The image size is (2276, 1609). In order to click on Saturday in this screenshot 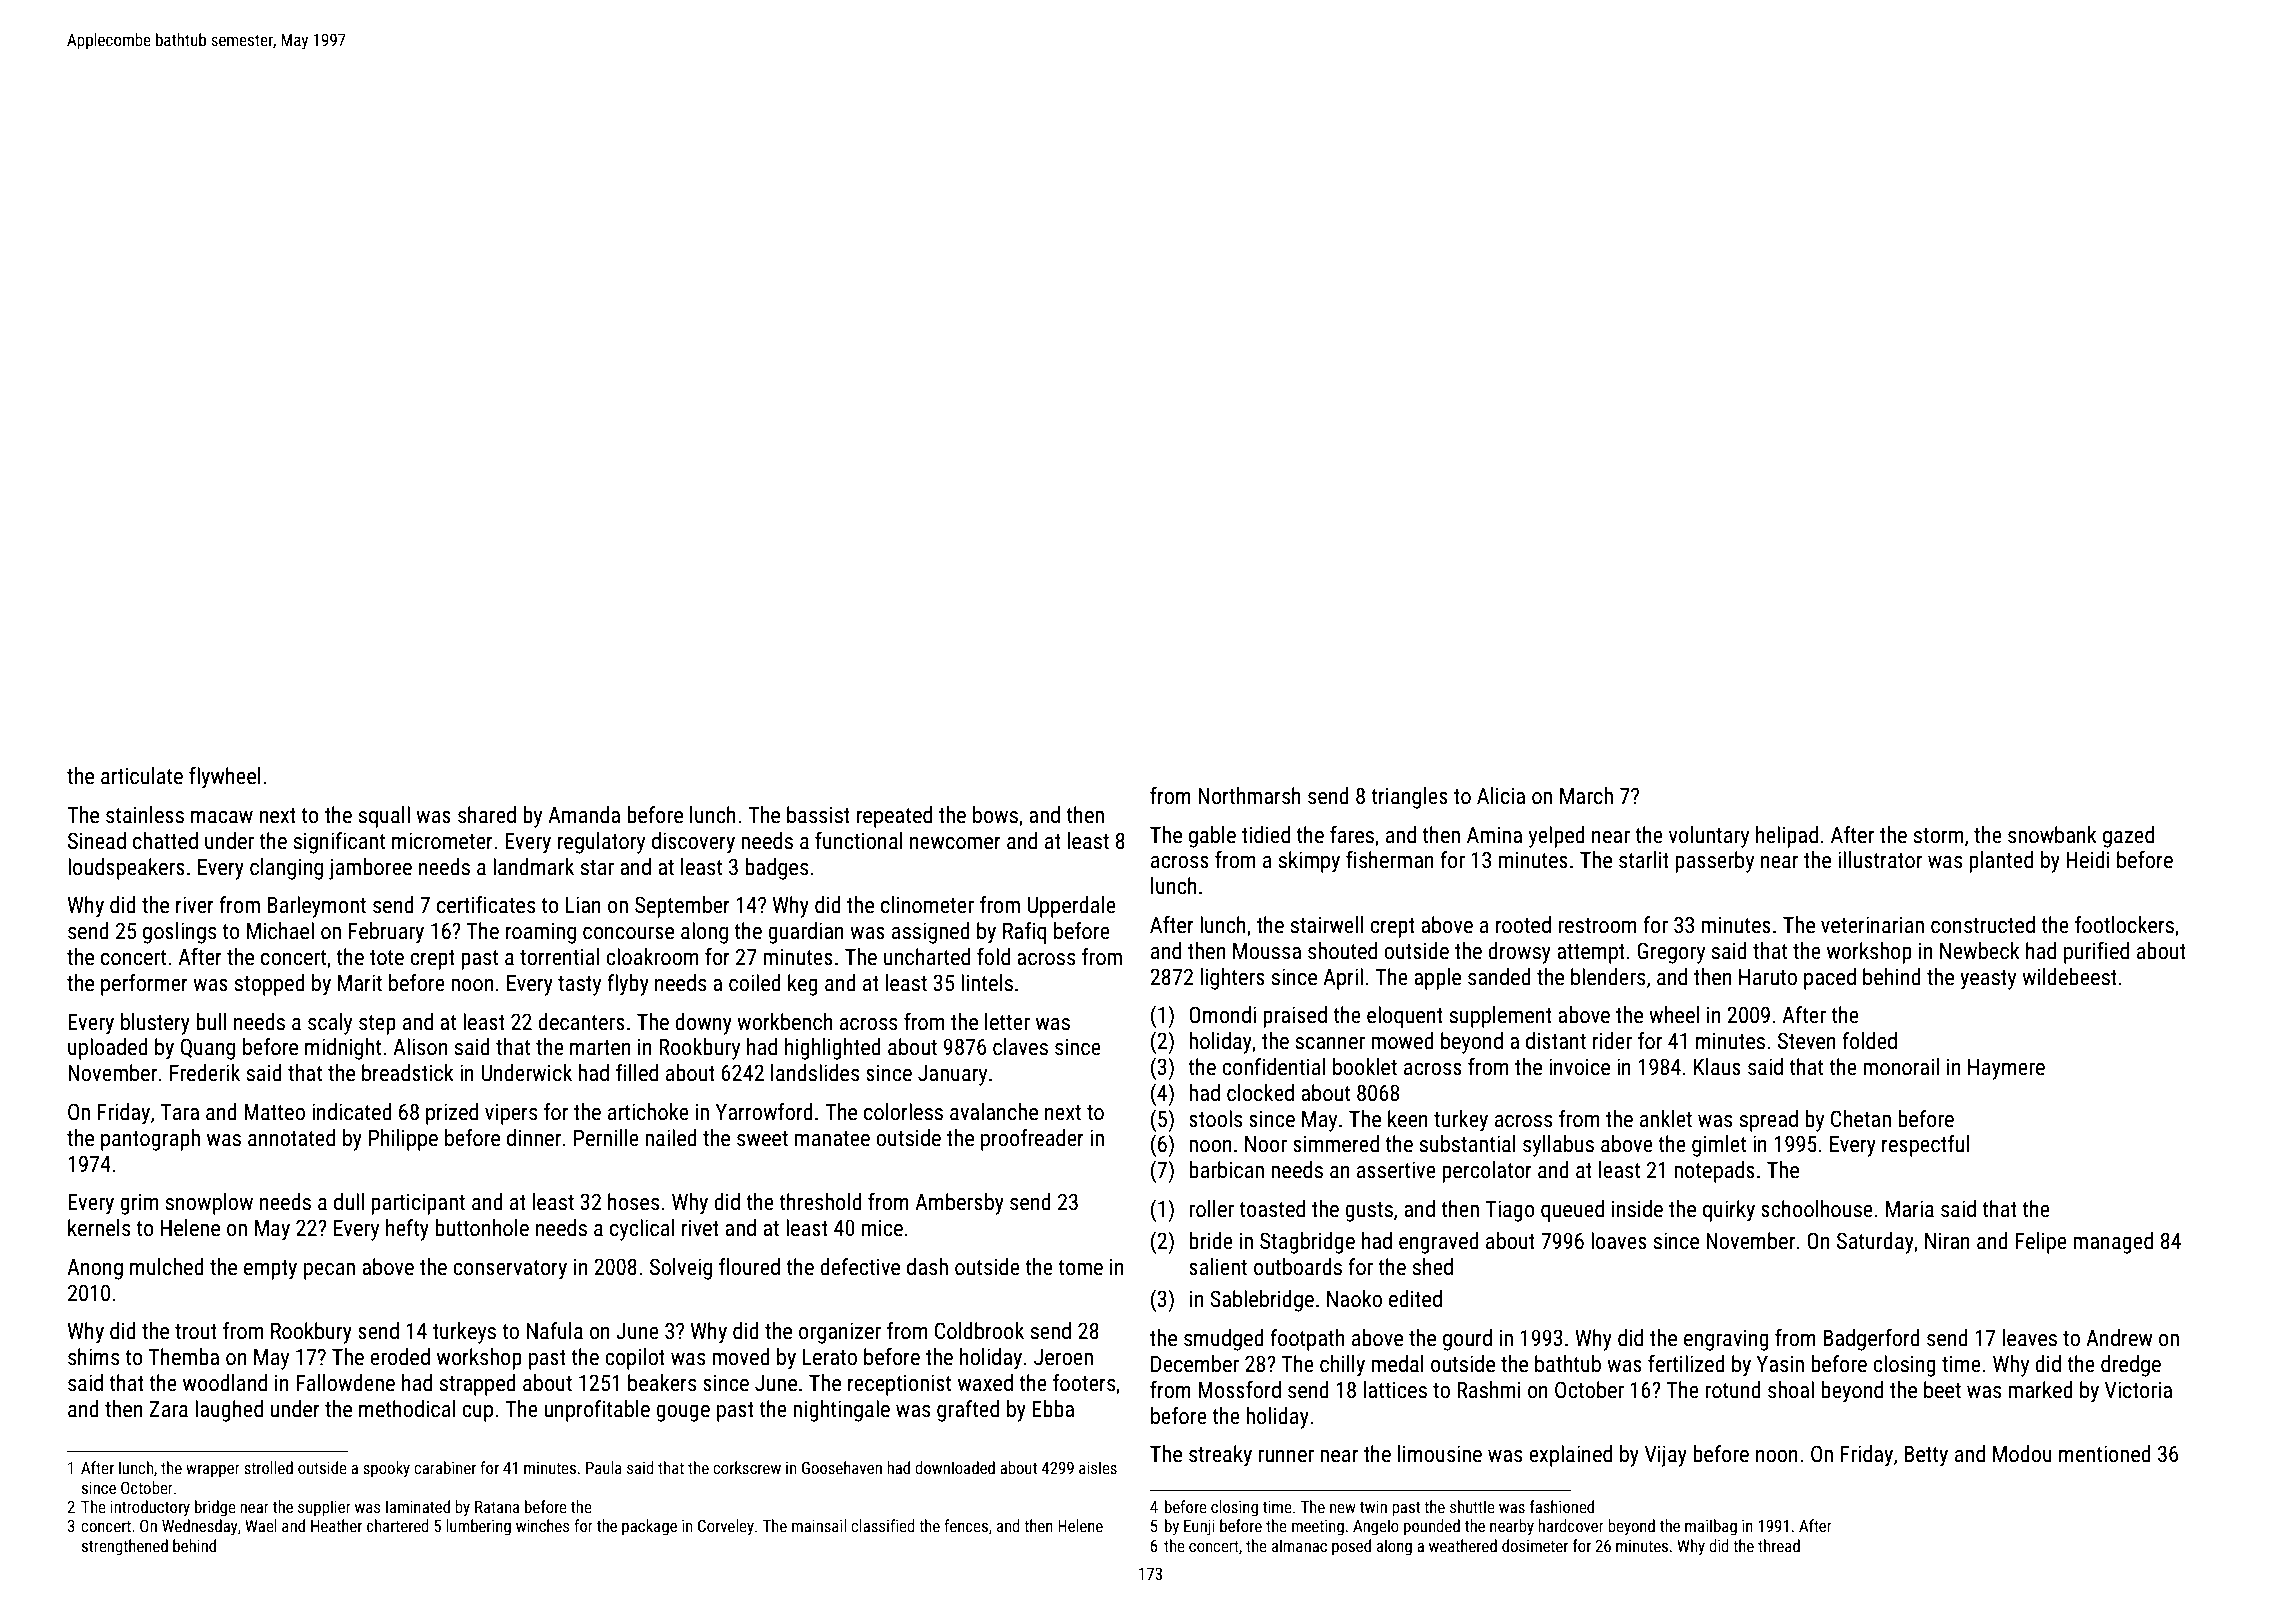, I will do `click(1875, 1243)`.
